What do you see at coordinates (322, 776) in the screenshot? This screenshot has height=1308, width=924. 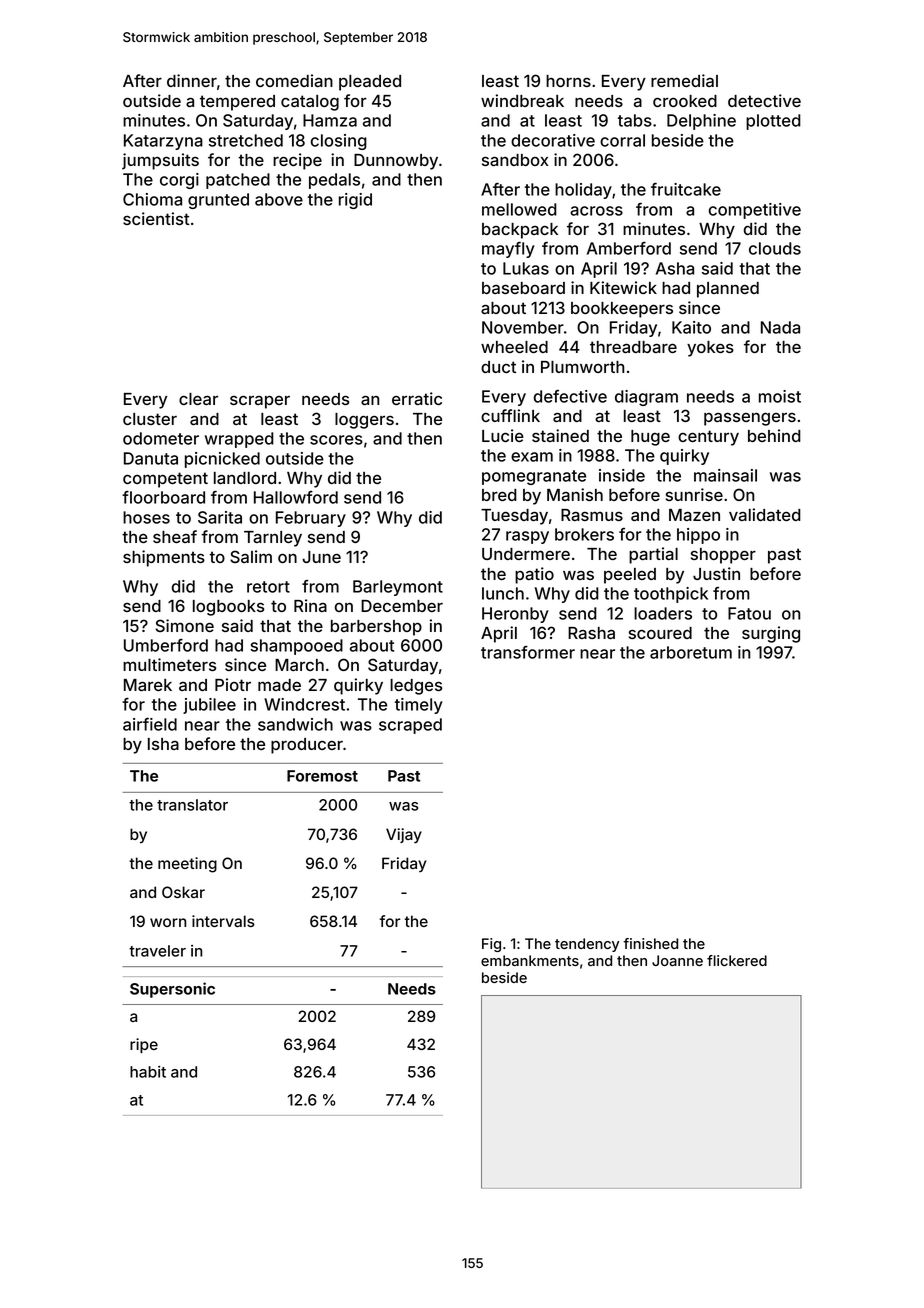 I see `Foremost` at bounding box center [322, 776].
